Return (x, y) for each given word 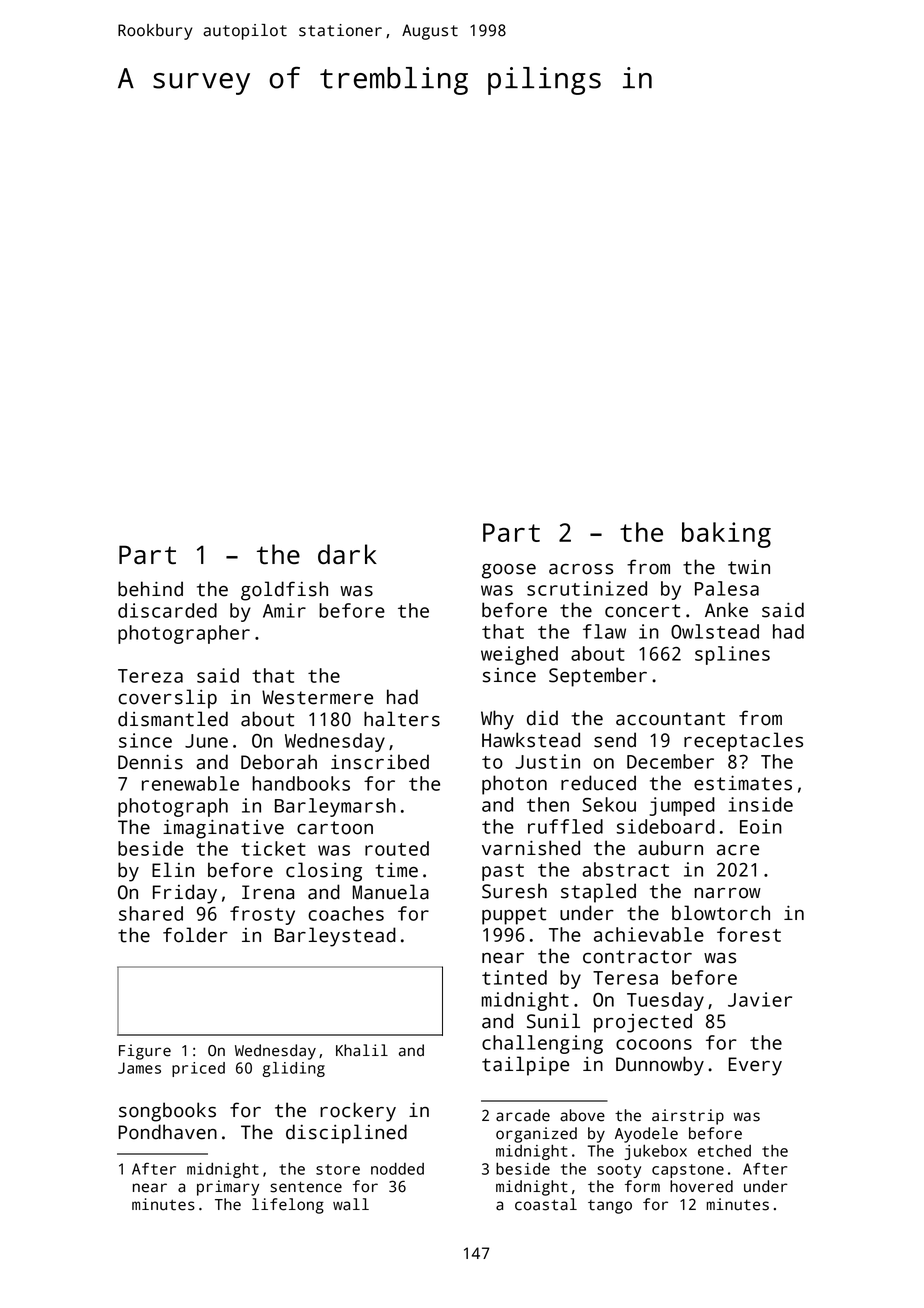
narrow (727, 893)
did (542, 718)
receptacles (743, 742)
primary (228, 1188)
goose (509, 571)
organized (536, 1135)
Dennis (150, 762)
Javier (760, 999)
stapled (598, 893)
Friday (185, 894)
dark (347, 554)
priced (198, 1069)
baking (726, 535)
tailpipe (525, 1066)
